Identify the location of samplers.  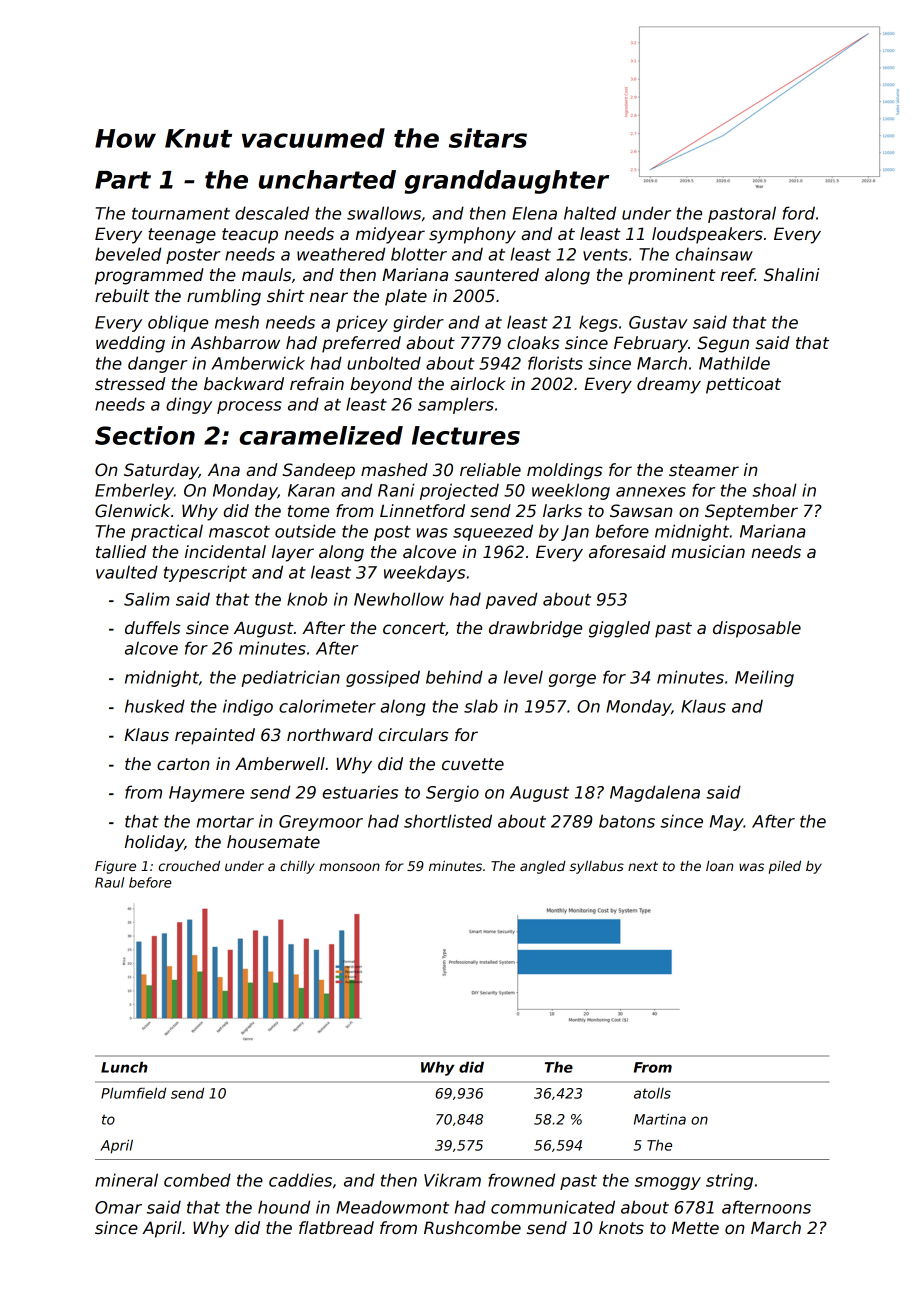
(456, 405).
